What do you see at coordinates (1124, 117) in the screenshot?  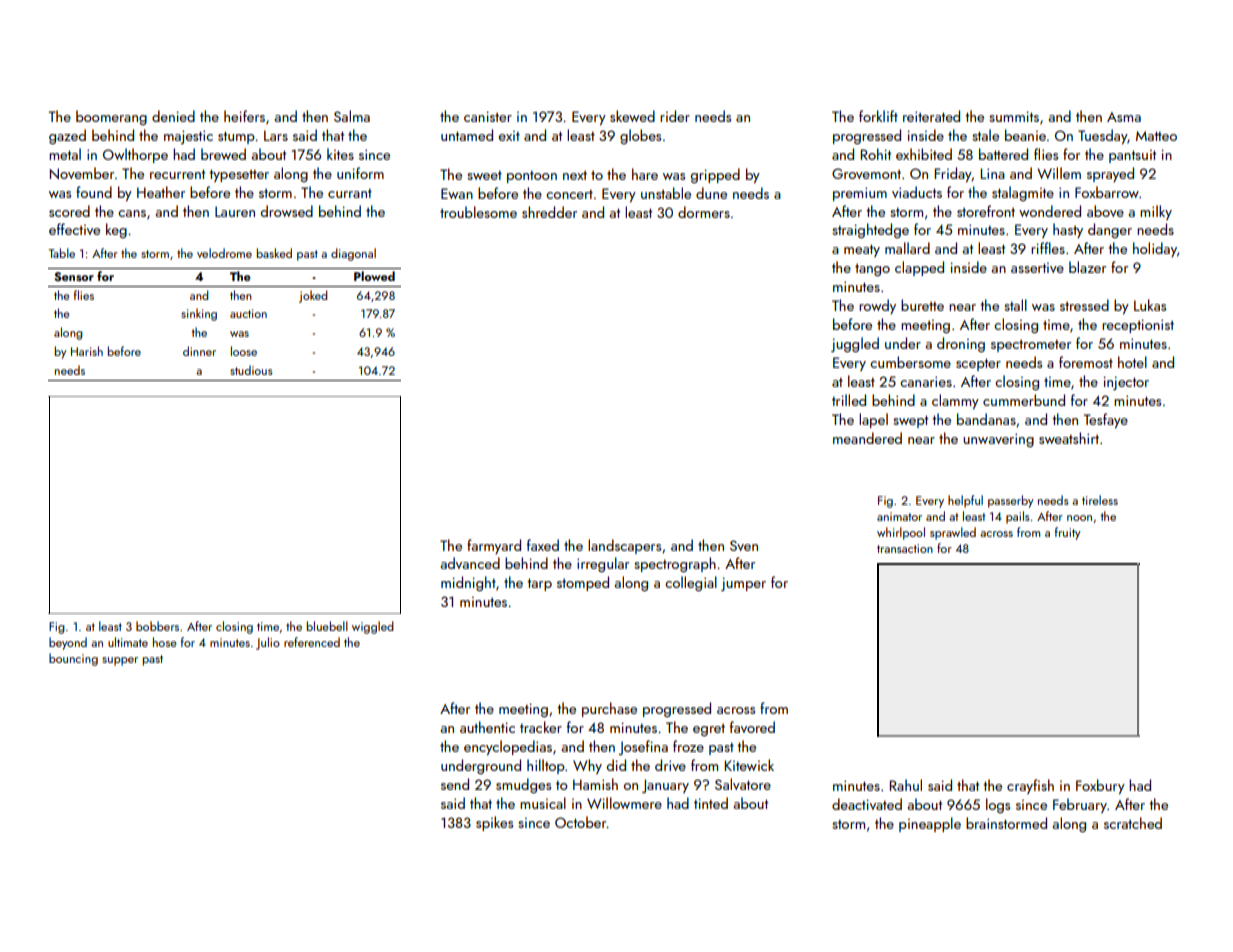 I see `Asma` at bounding box center [1124, 117].
